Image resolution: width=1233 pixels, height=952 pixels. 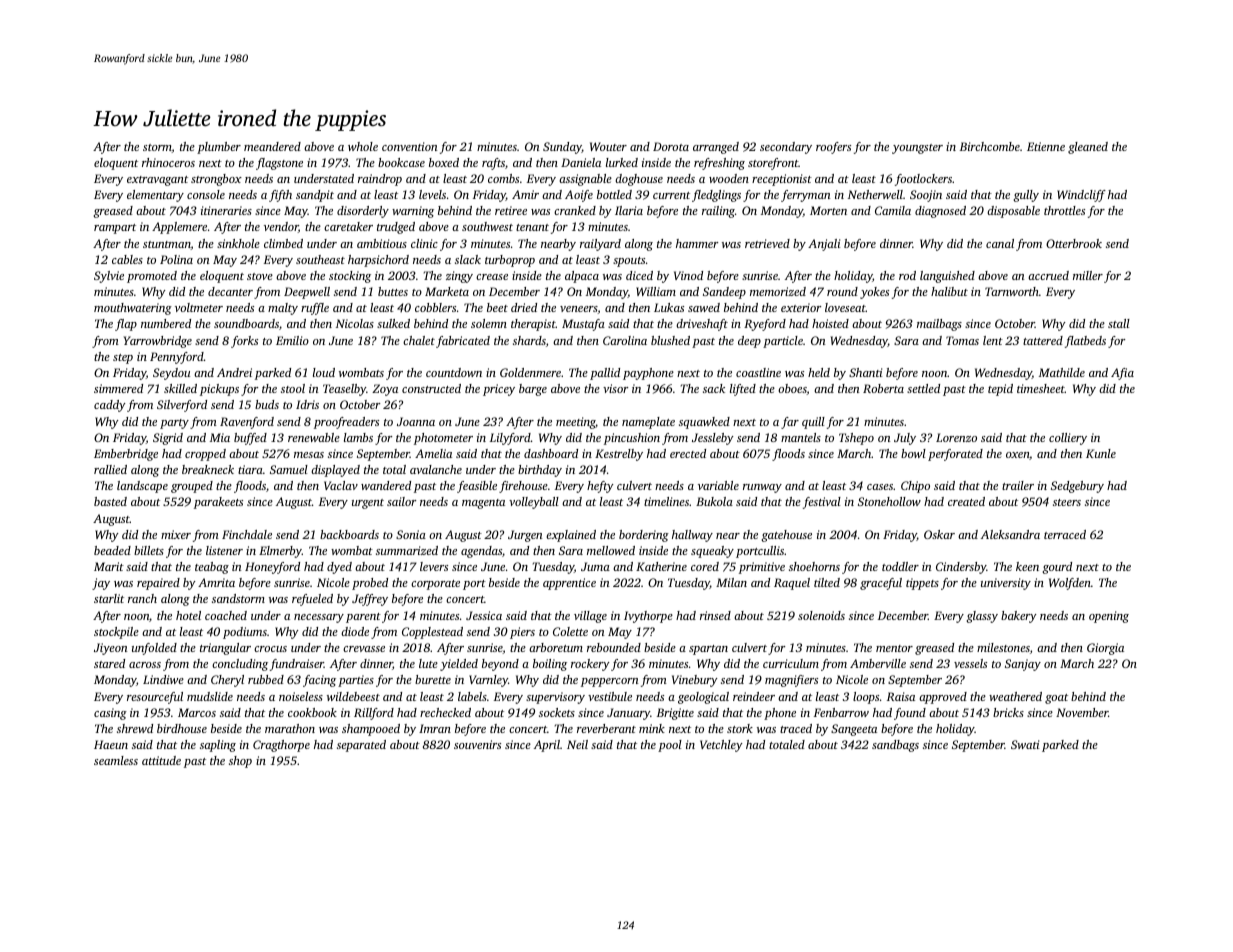 I want to click on storefront, so click(x=773, y=164).
